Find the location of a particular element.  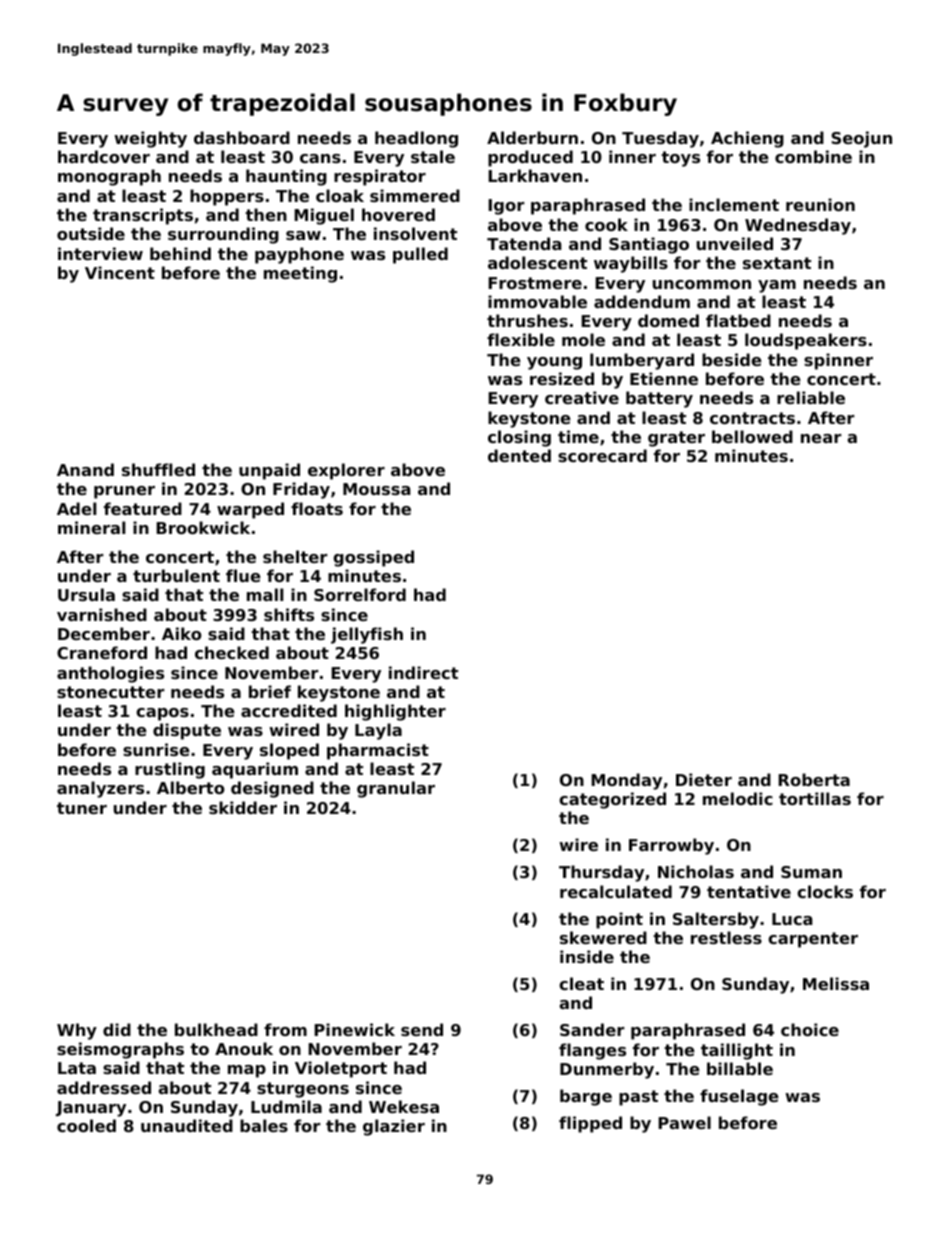

Achieng is located at coordinates (747, 139).
